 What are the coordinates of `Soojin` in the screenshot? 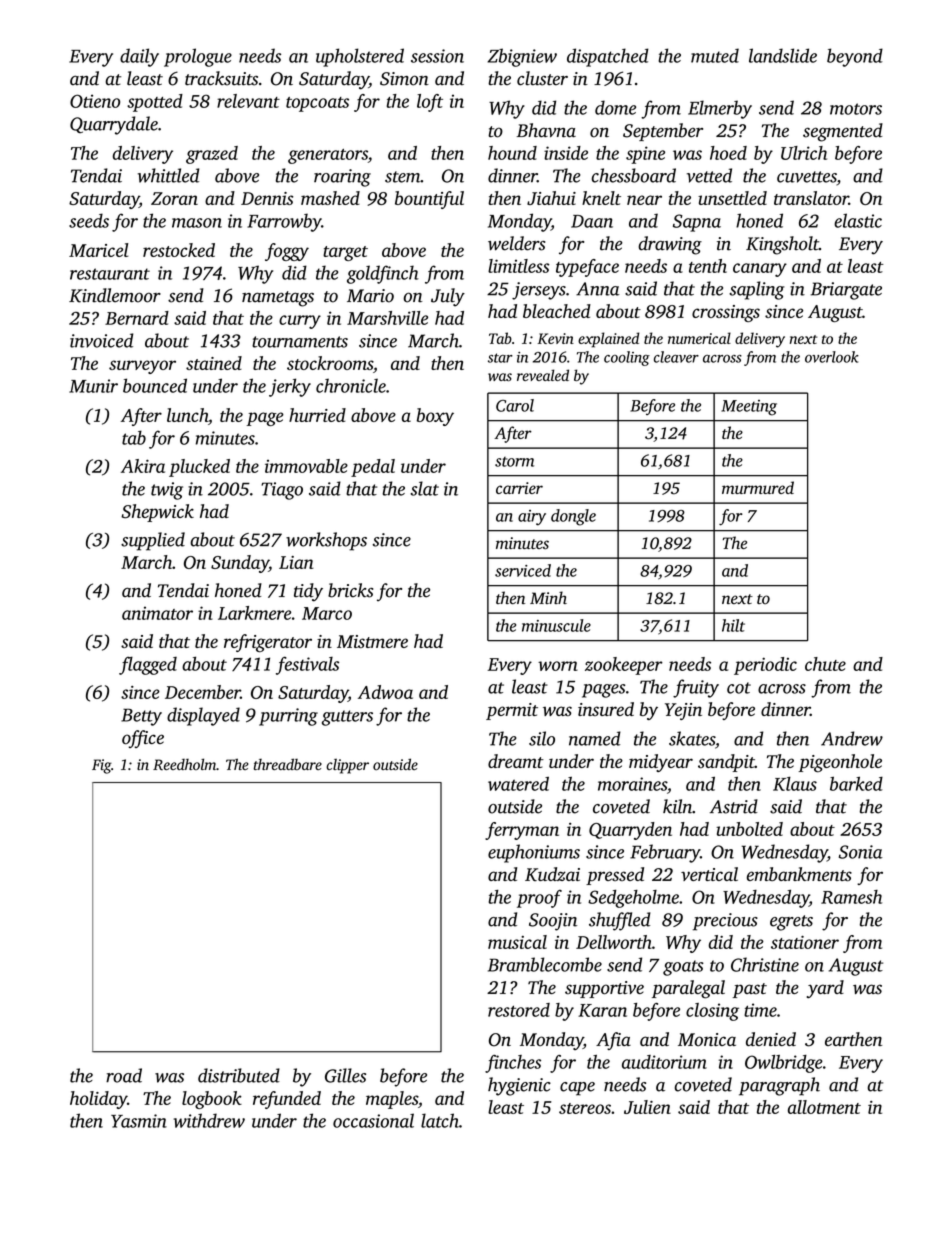 It's located at (553, 922).
